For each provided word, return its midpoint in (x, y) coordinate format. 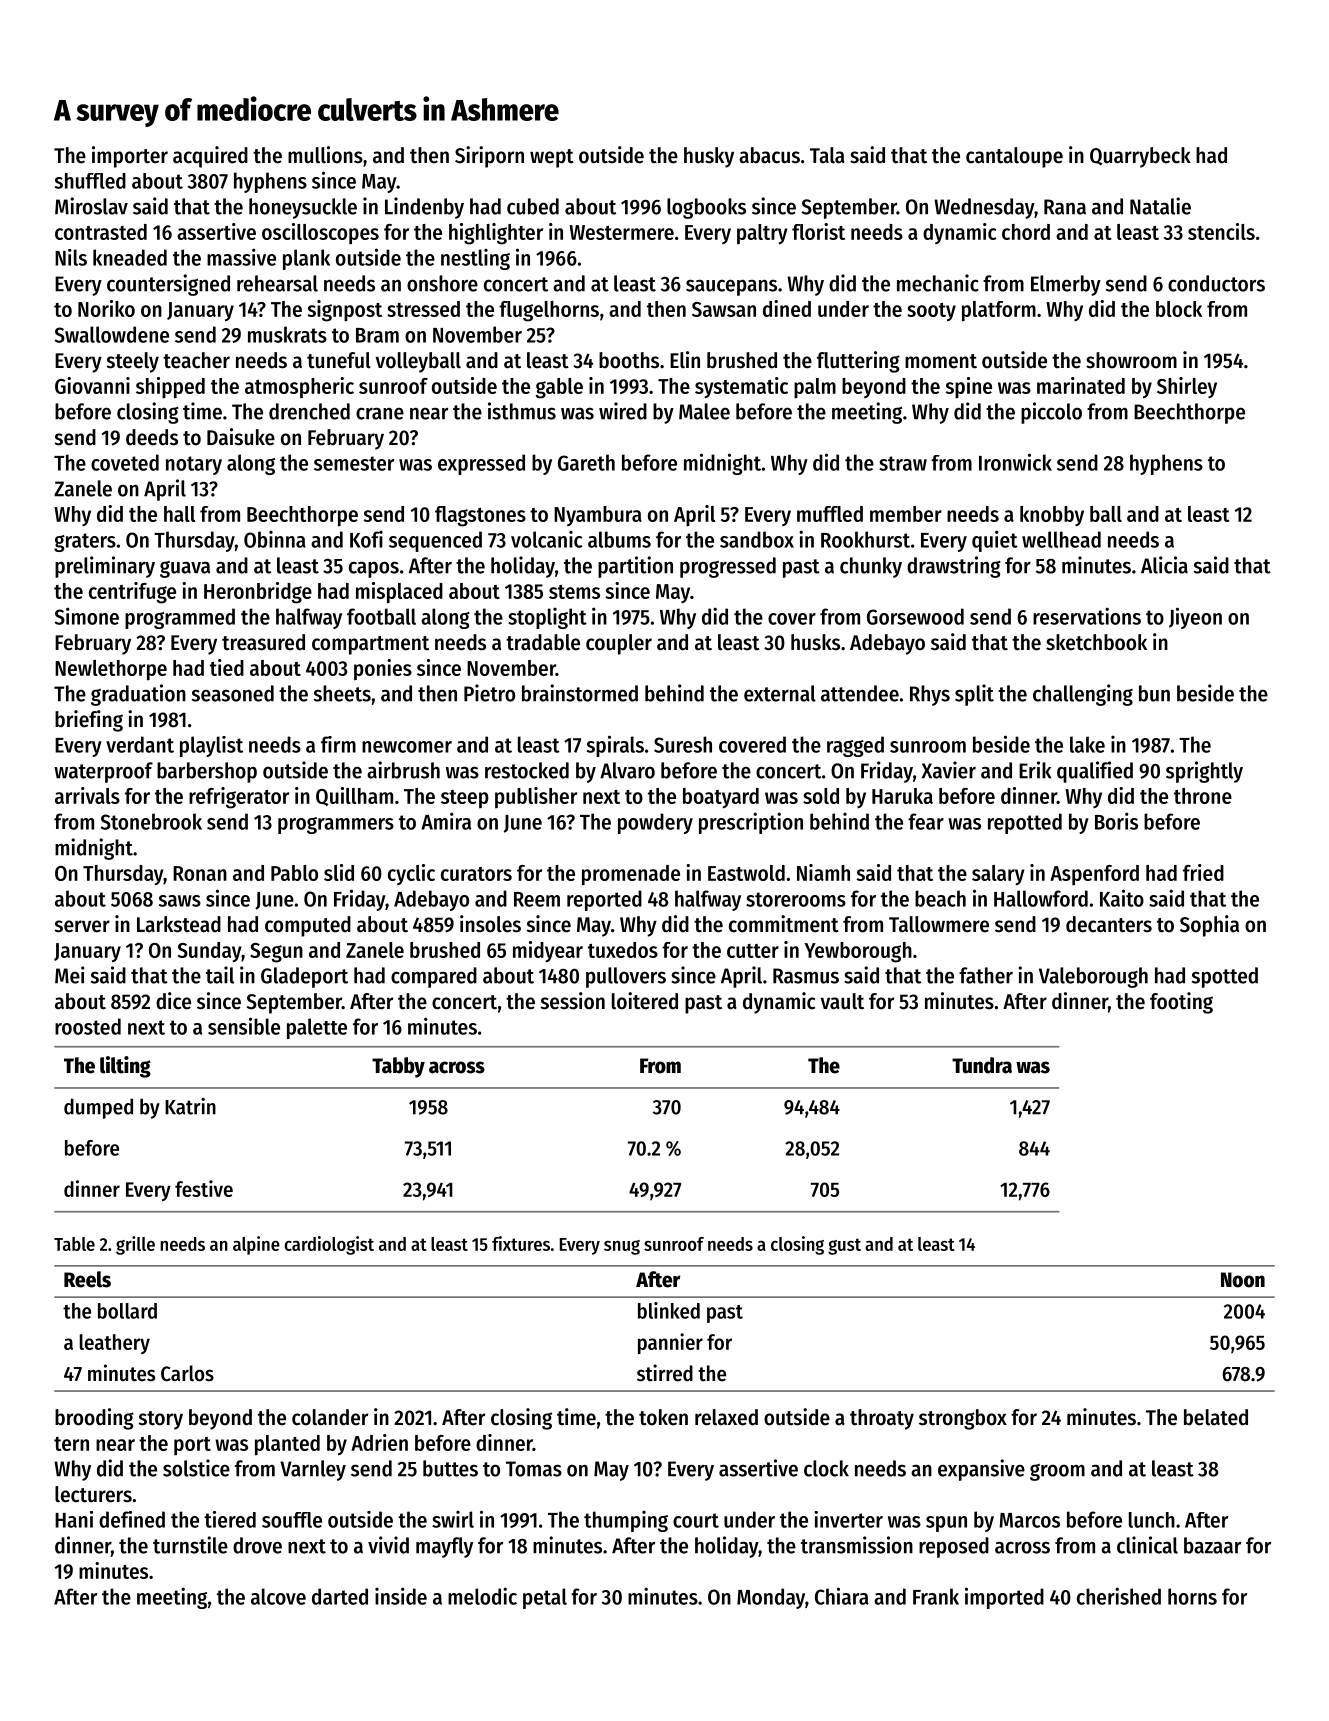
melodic (482, 1596)
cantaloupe (1014, 157)
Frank (936, 1596)
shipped (170, 388)
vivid (388, 1545)
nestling (475, 259)
